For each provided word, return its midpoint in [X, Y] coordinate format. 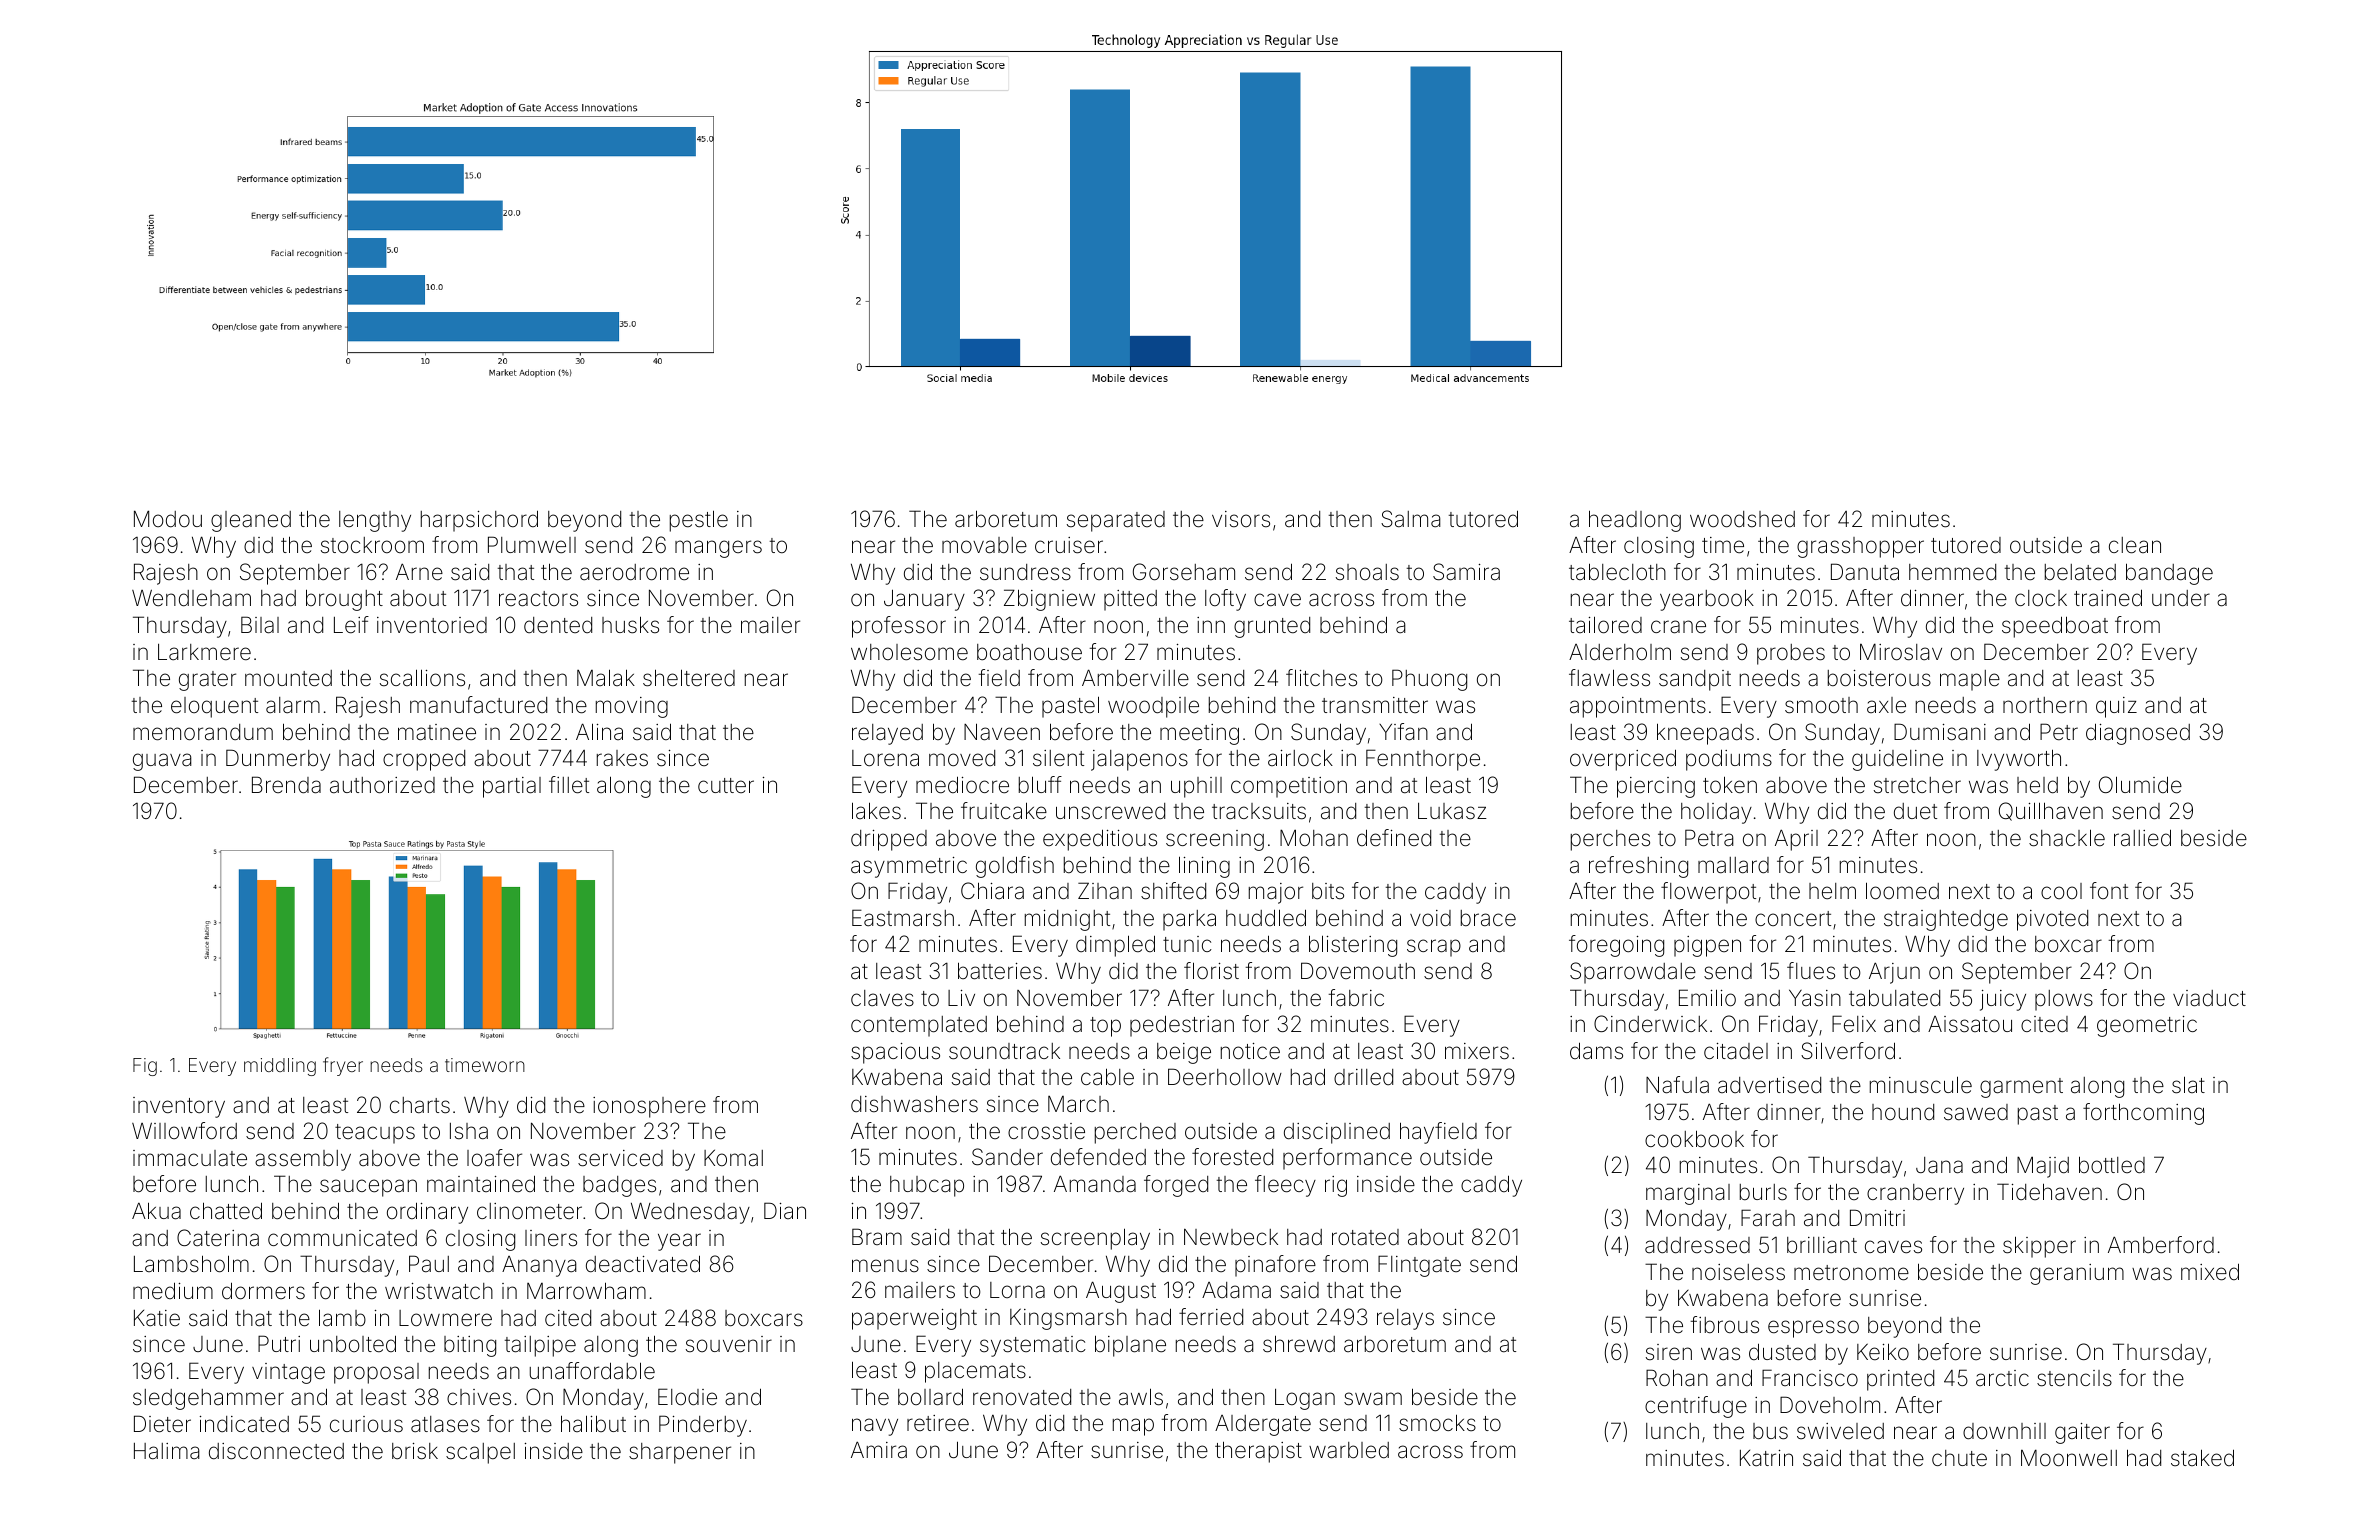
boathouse [1029, 652]
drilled [1363, 1077]
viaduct [2209, 998]
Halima [167, 1451]
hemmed [1952, 572]
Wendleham [191, 598]
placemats [975, 1372]
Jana [1939, 1165]
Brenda [286, 785]
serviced [620, 1158]
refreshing [1638, 867]
